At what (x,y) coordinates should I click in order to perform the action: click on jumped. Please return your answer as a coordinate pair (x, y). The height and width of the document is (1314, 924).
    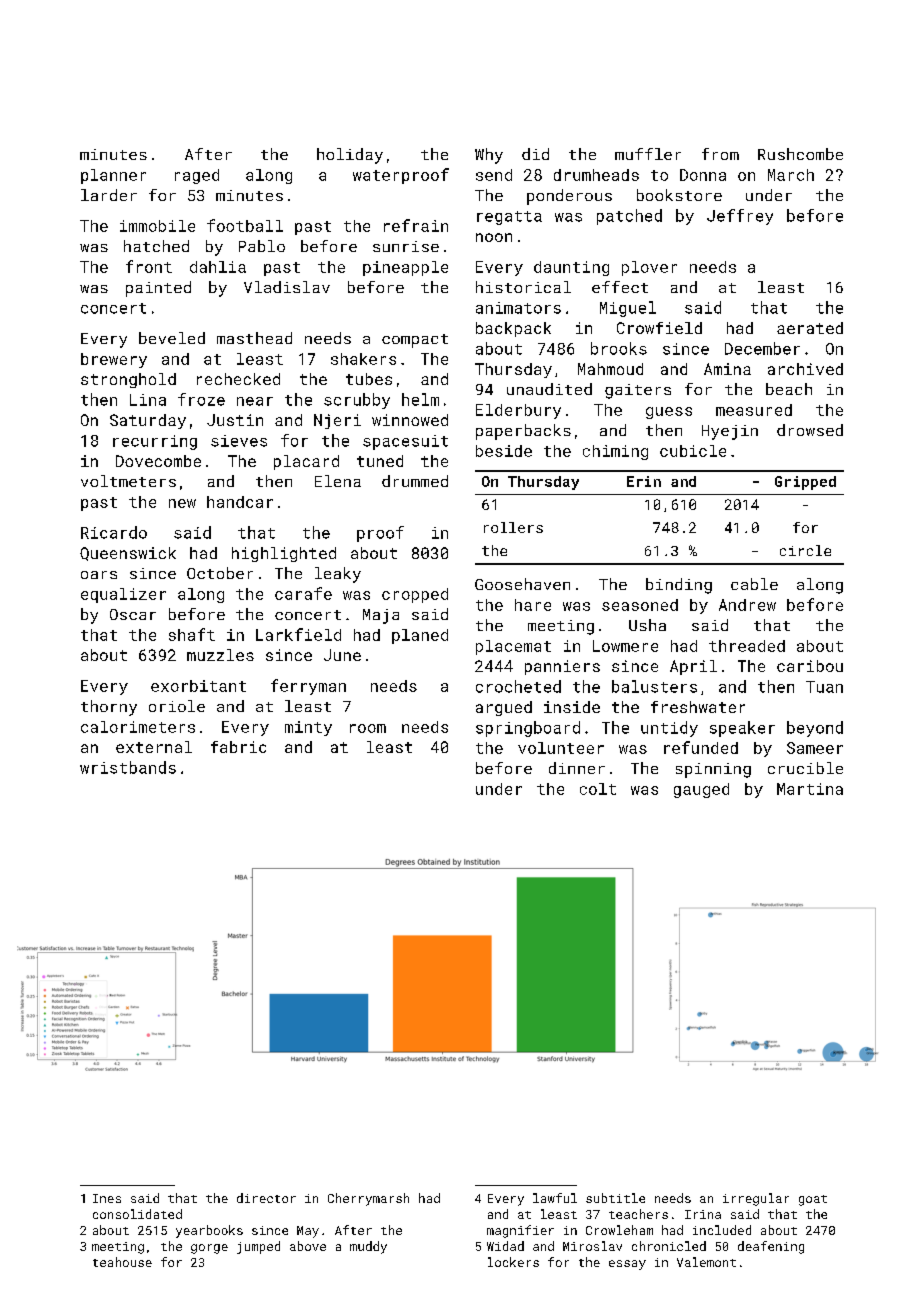
    Looking at the image, I should click on (258, 1247).
